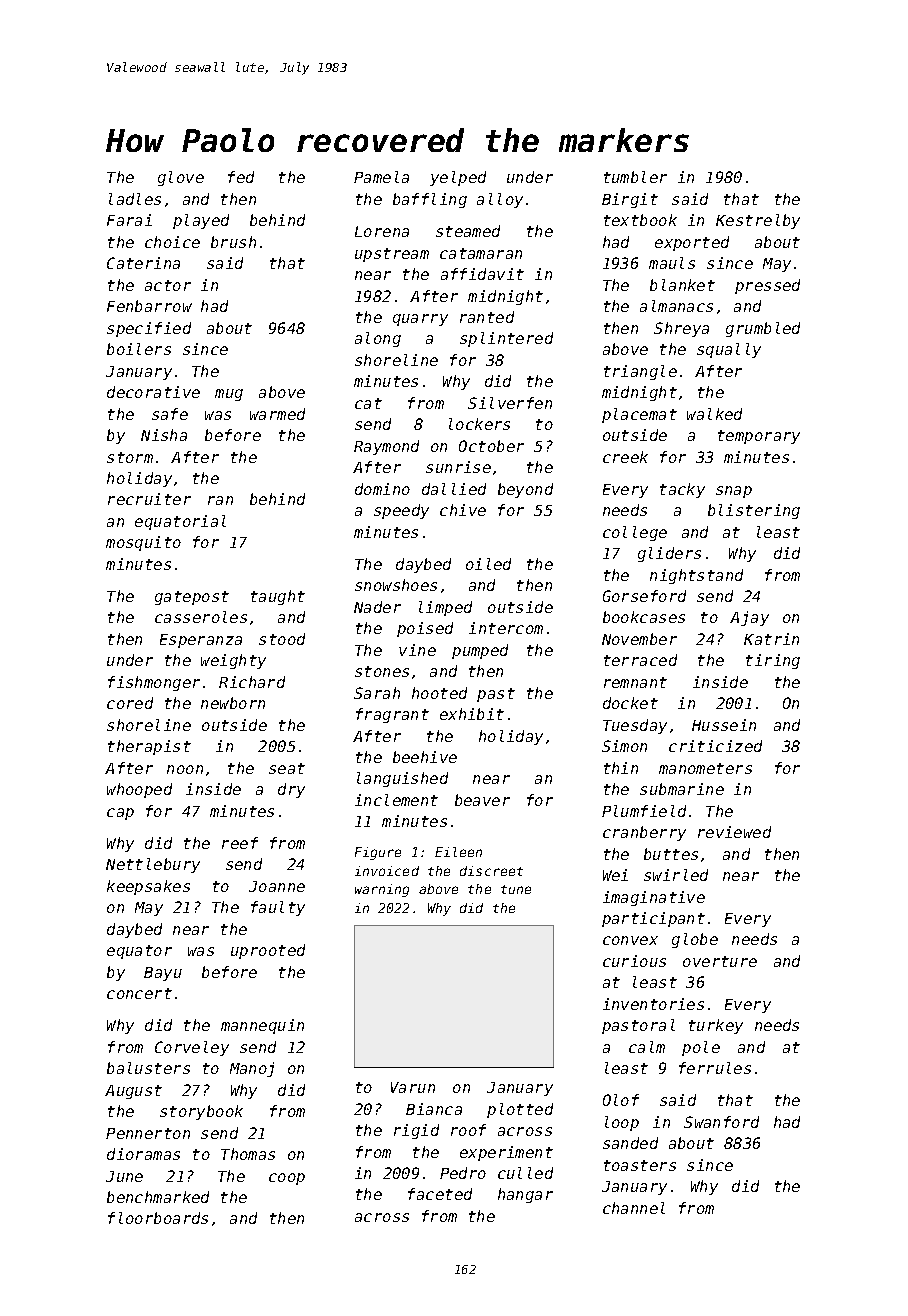 This screenshot has width=908, height=1316. What do you see at coordinates (635, 177) in the screenshot?
I see `tumbler` at bounding box center [635, 177].
